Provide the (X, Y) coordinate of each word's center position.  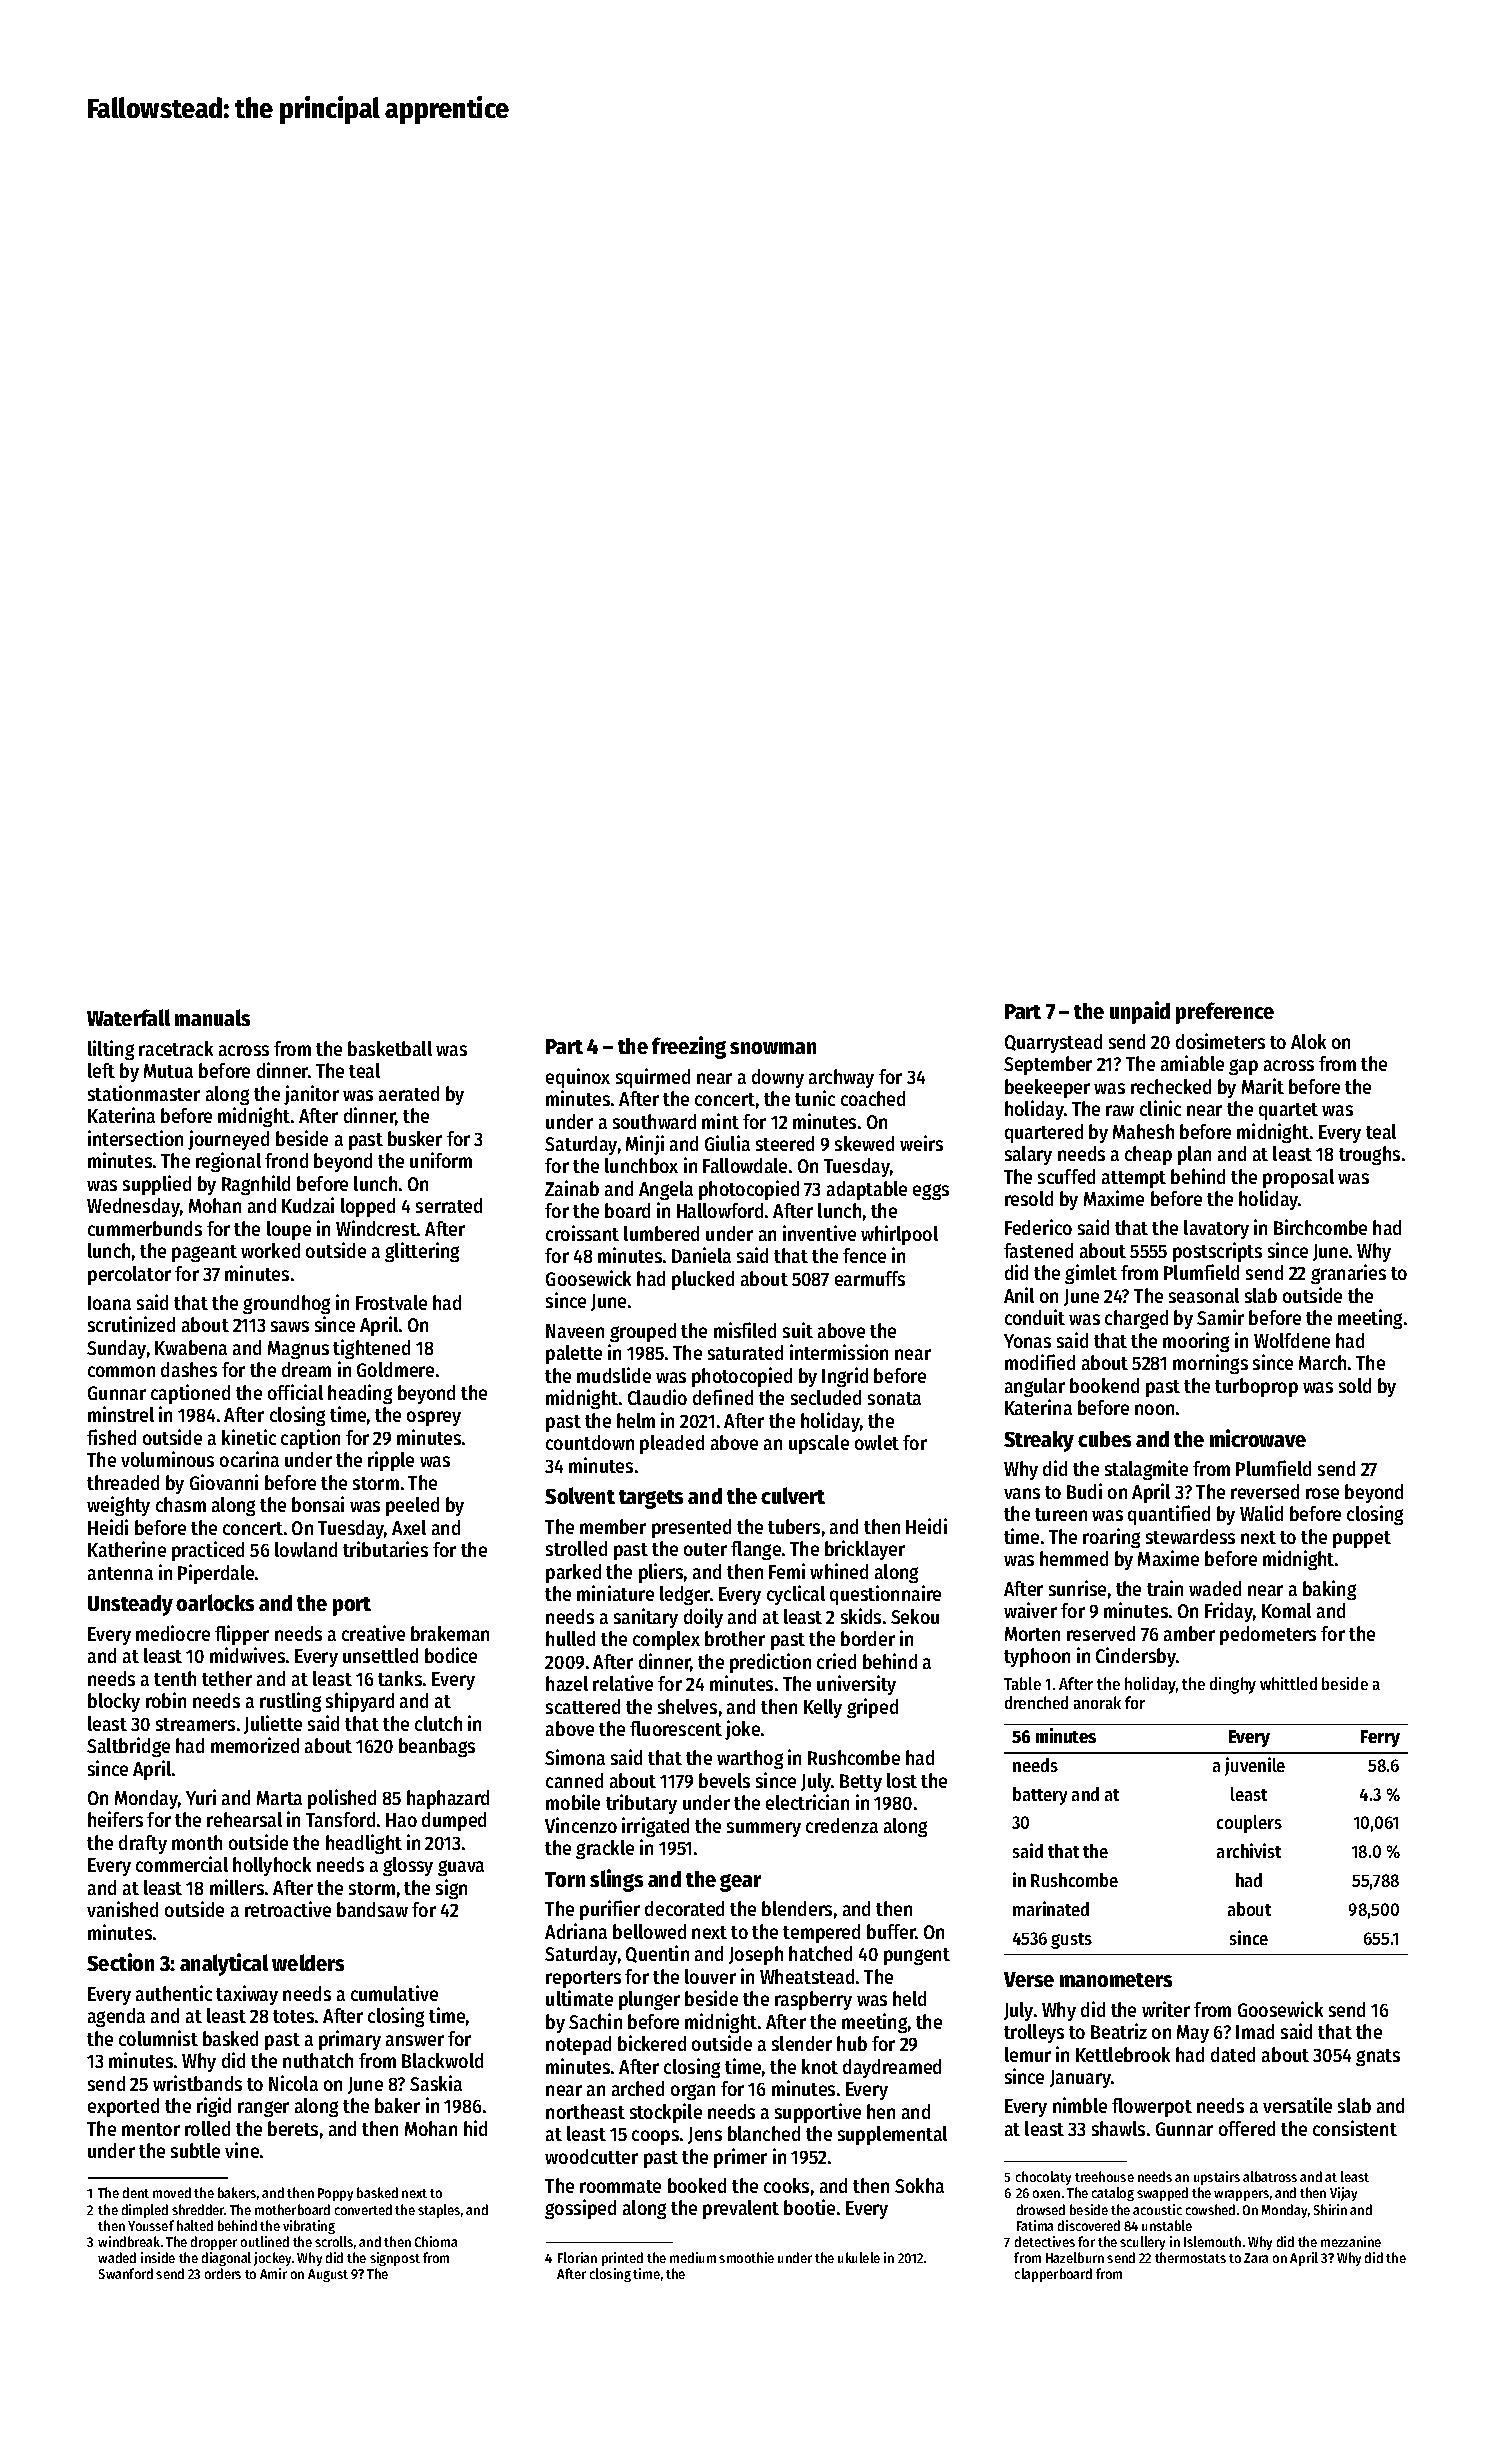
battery (1040, 1796)
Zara (1256, 2258)
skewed (864, 1143)
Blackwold (442, 2060)
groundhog (286, 1304)
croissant (582, 1233)
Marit (1263, 1086)
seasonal (1204, 1295)
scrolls (334, 2241)
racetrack (176, 1048)
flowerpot (1152, 2107)
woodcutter (591, 2156)
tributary (641, 1804)
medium (693, 2257)
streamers (195, 1724)
